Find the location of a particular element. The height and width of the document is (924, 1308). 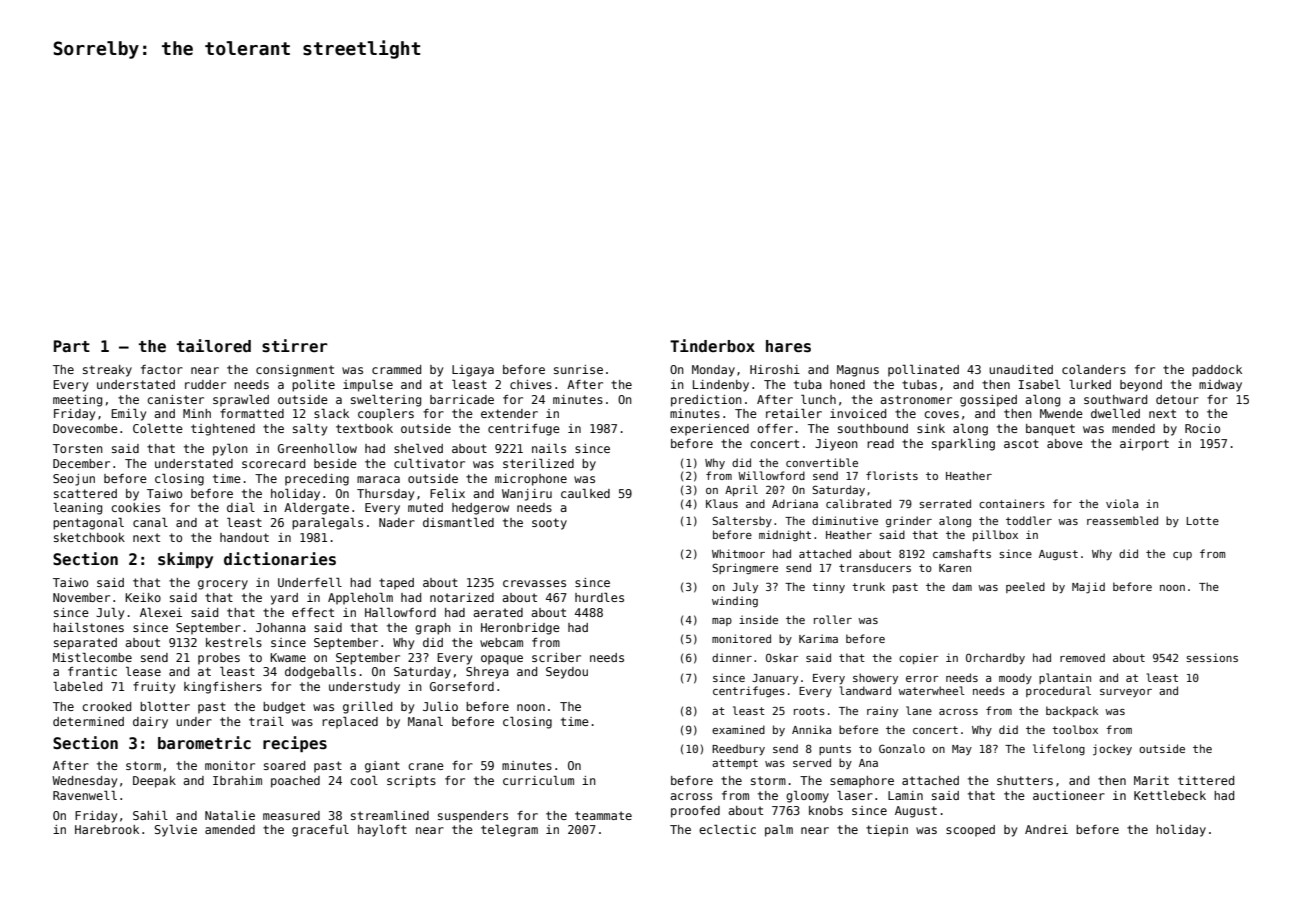

streamlined is located at coordinates (390, 815).
